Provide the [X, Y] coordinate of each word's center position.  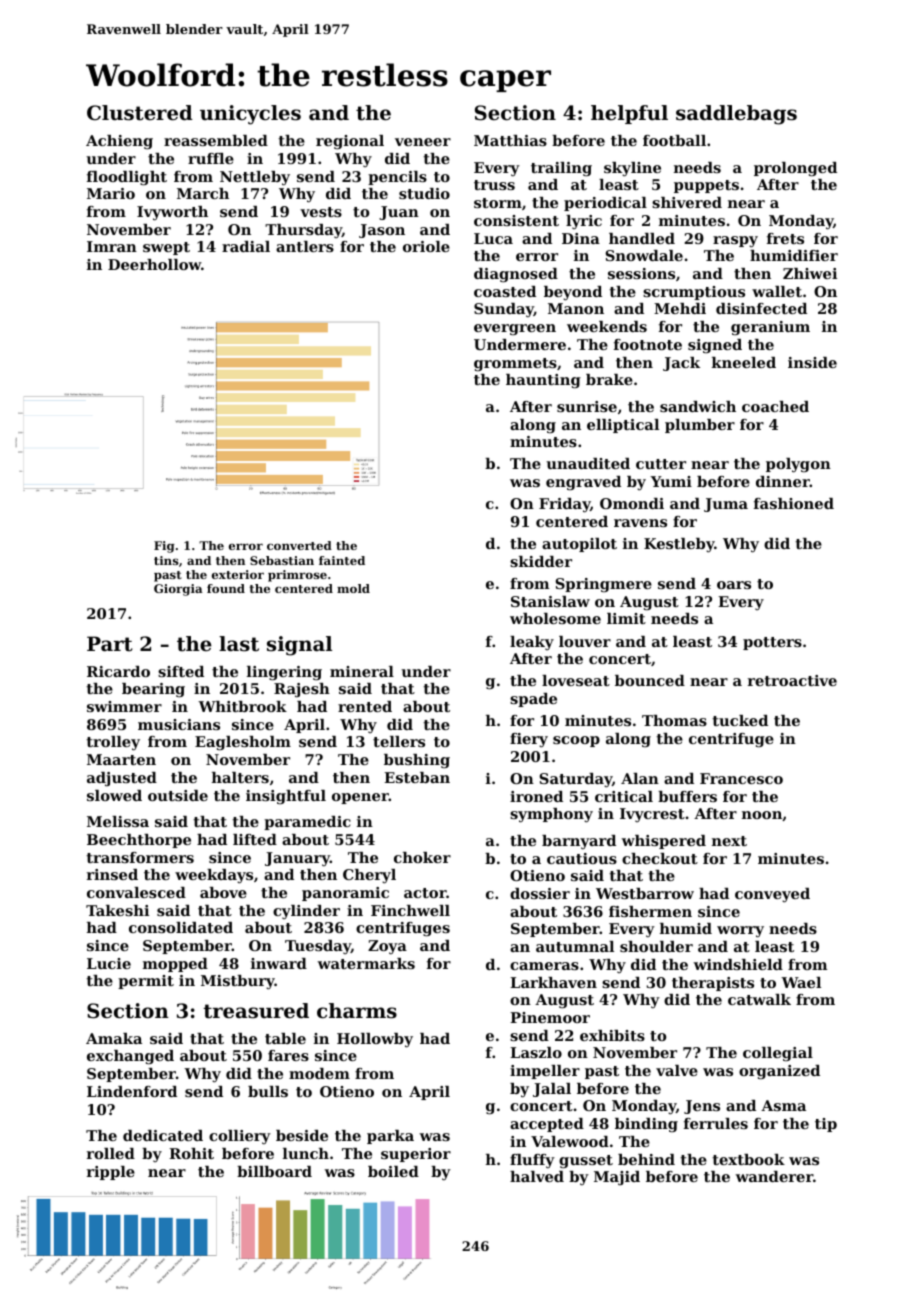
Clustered [140, 113]
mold [353, 588]
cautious [582, 858]
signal [299, 646]
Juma [726, 505]
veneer [423, 142]
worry [740, 932]
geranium [770, 328]
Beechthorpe [139, 841]
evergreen [515, 329]
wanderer [774, 1176]
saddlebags [736, 115]
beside [302, 1135]
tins [166, 560]
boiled [393, 1171]
